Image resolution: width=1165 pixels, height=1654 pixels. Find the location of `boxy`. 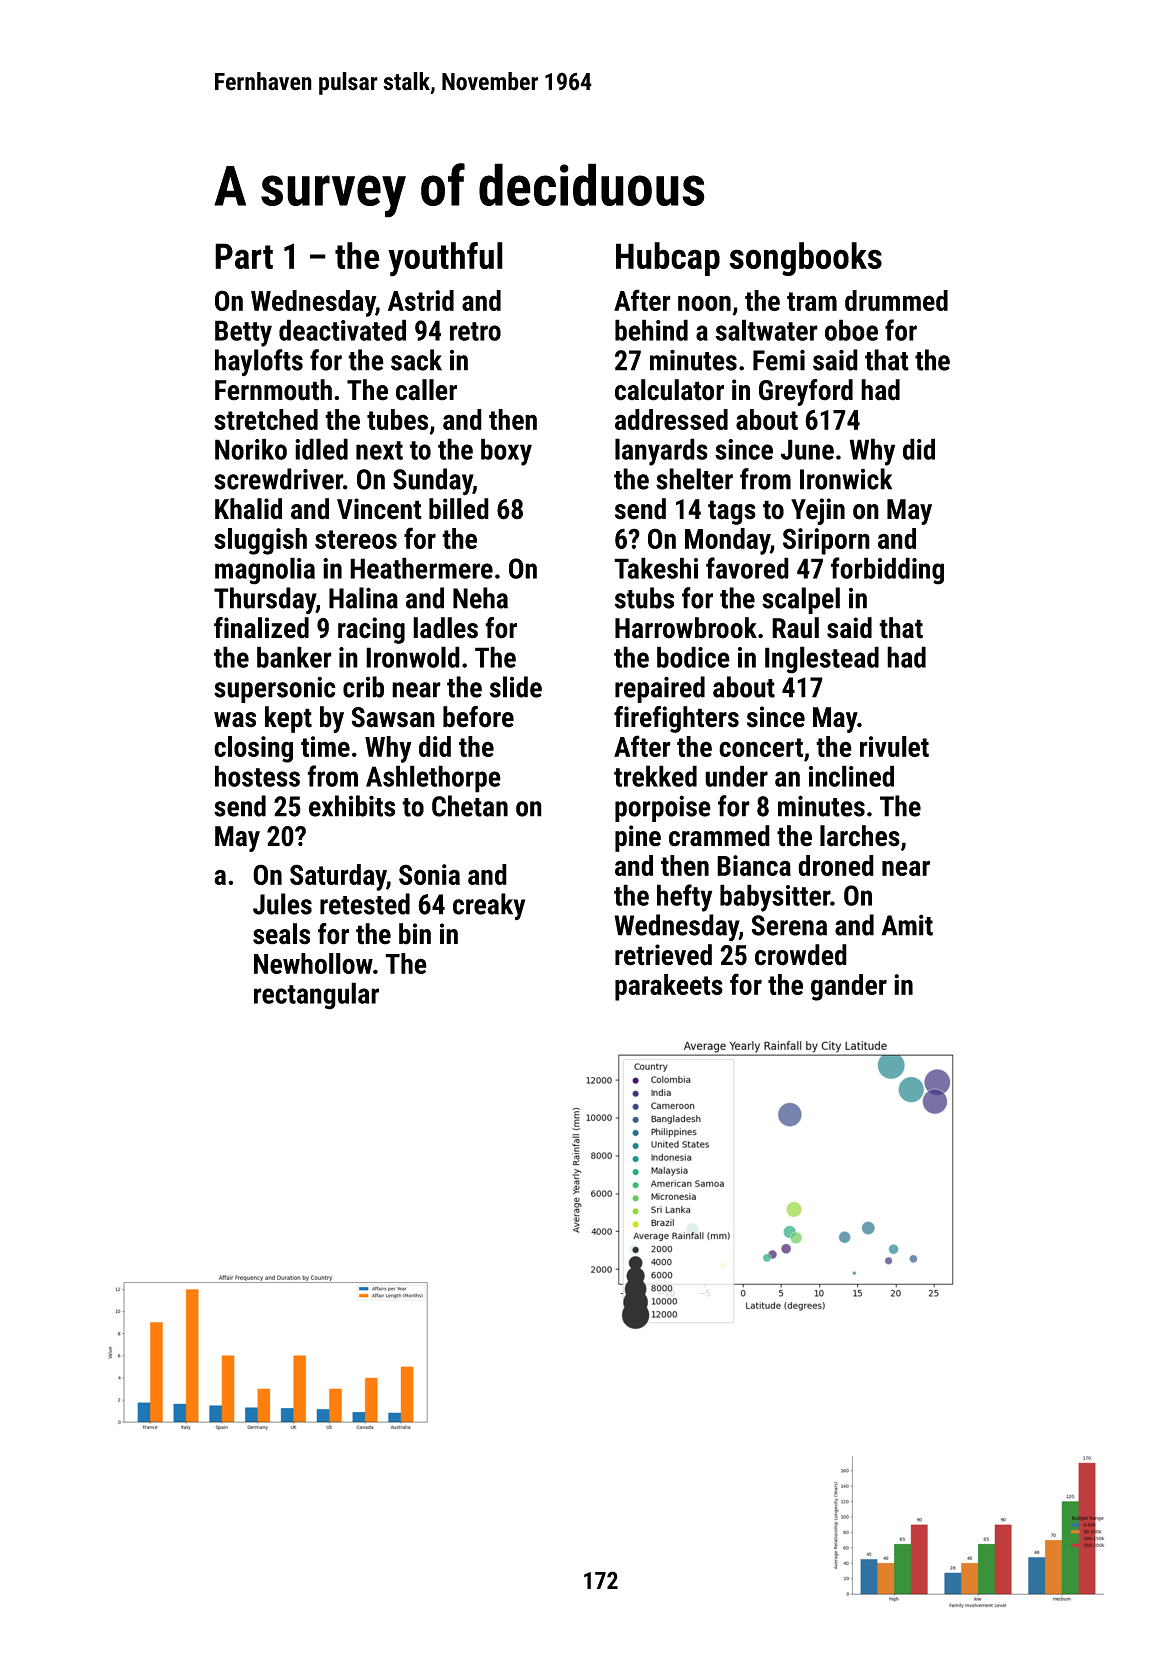

boxy is located at coordinates (506, 452).
